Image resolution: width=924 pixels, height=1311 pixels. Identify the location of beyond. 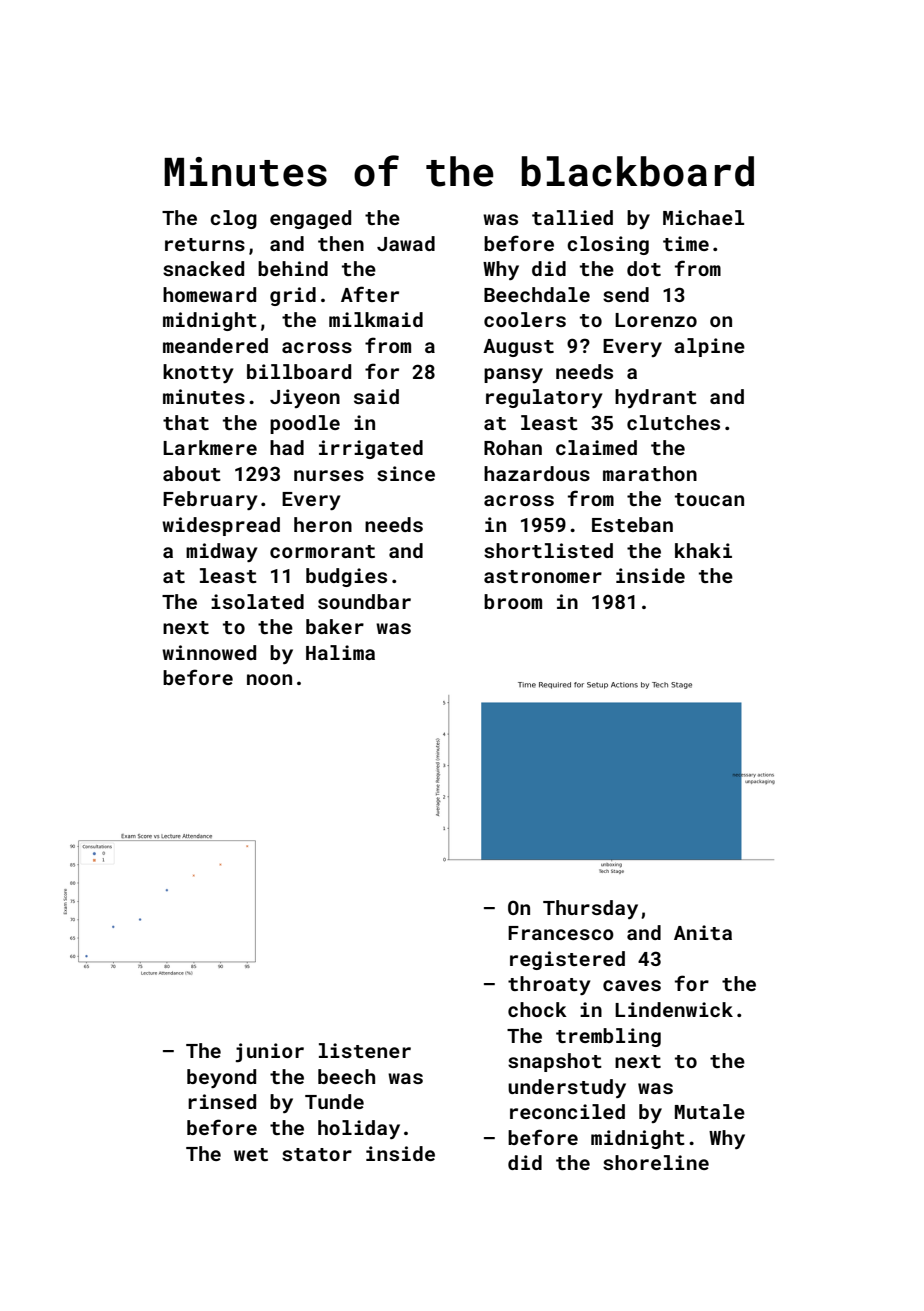
(221, 1078).
